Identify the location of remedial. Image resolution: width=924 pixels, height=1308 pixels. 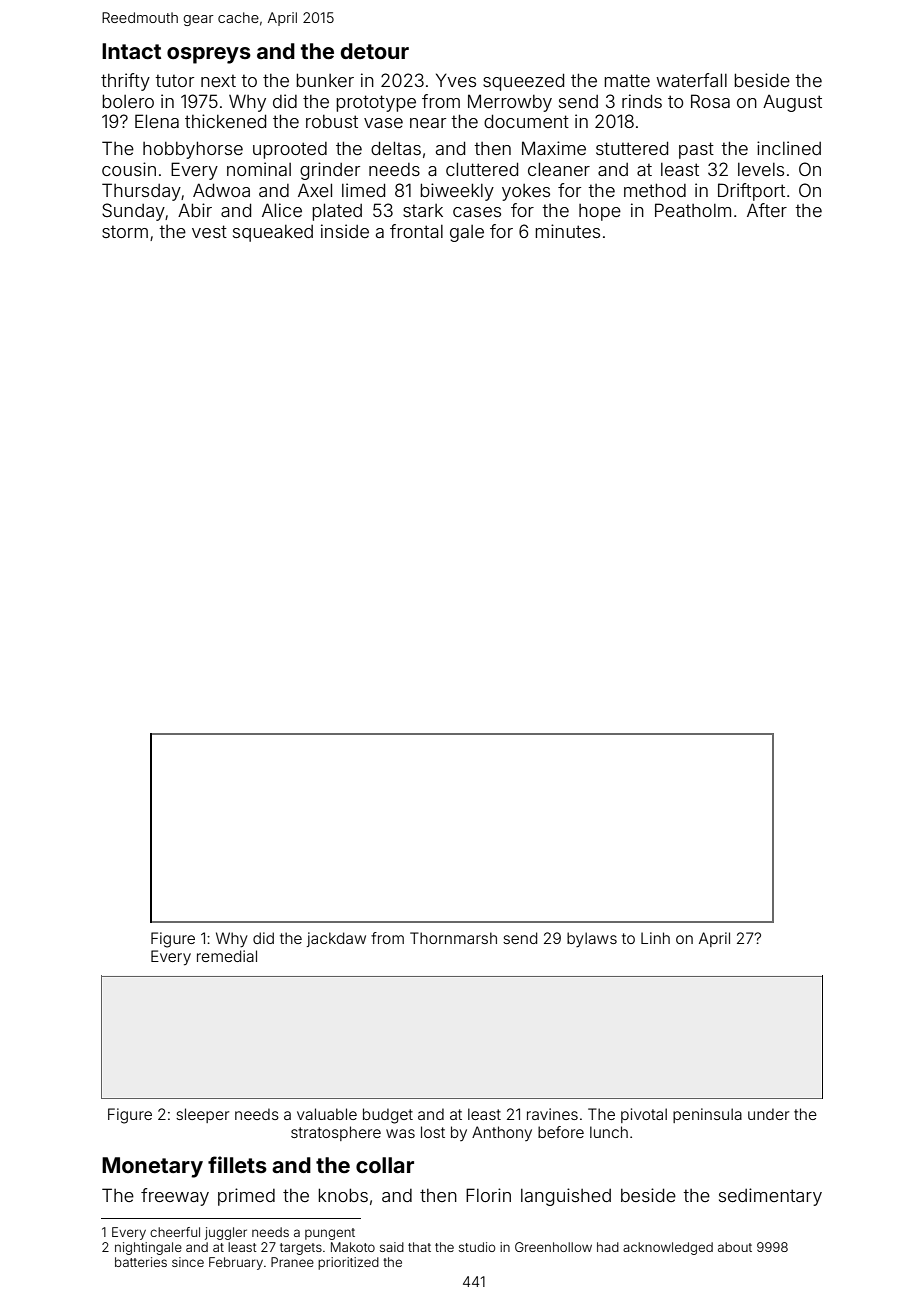
(227, 956).
